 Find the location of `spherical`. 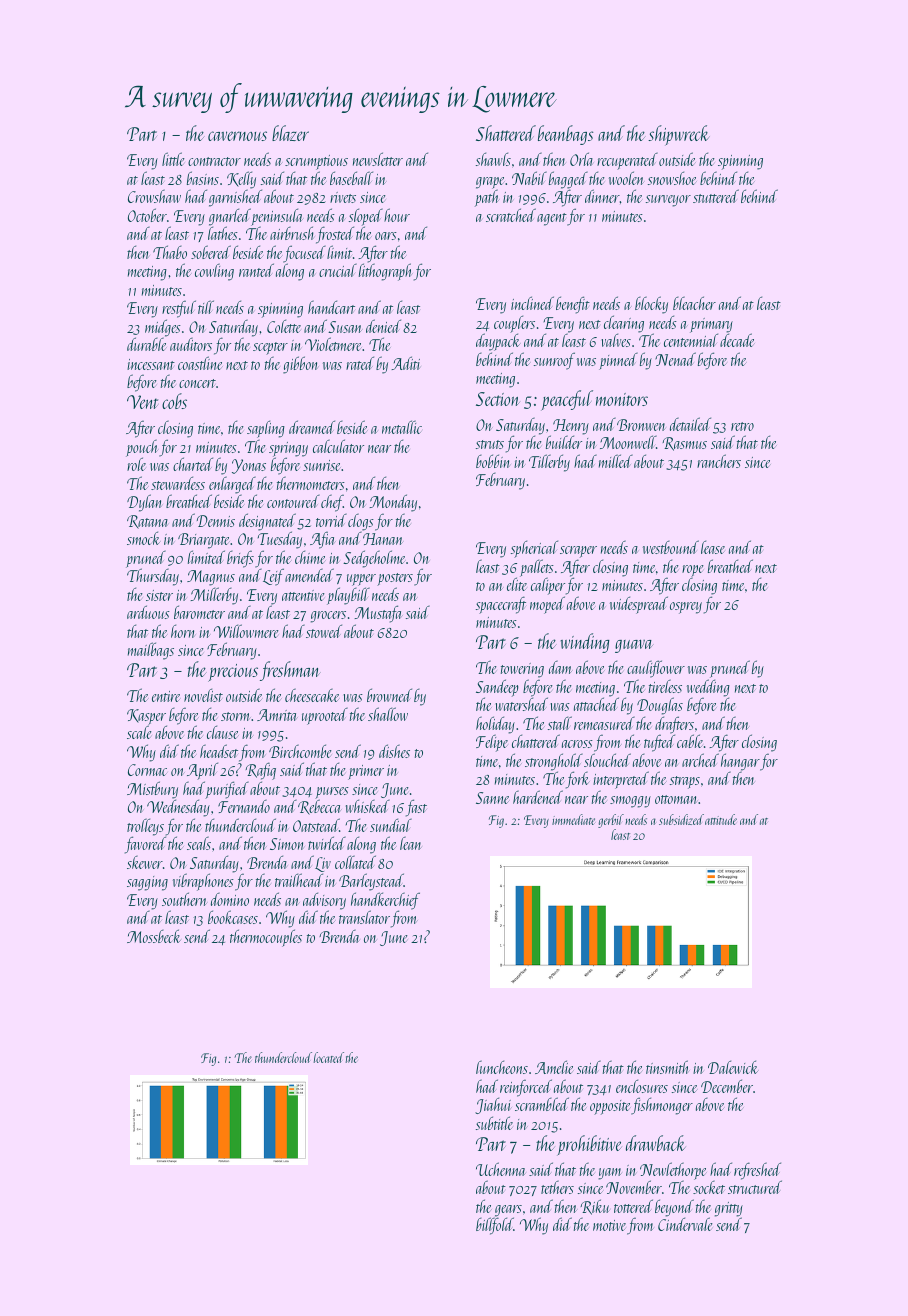

spherical is located at coordinates (534, 549).
